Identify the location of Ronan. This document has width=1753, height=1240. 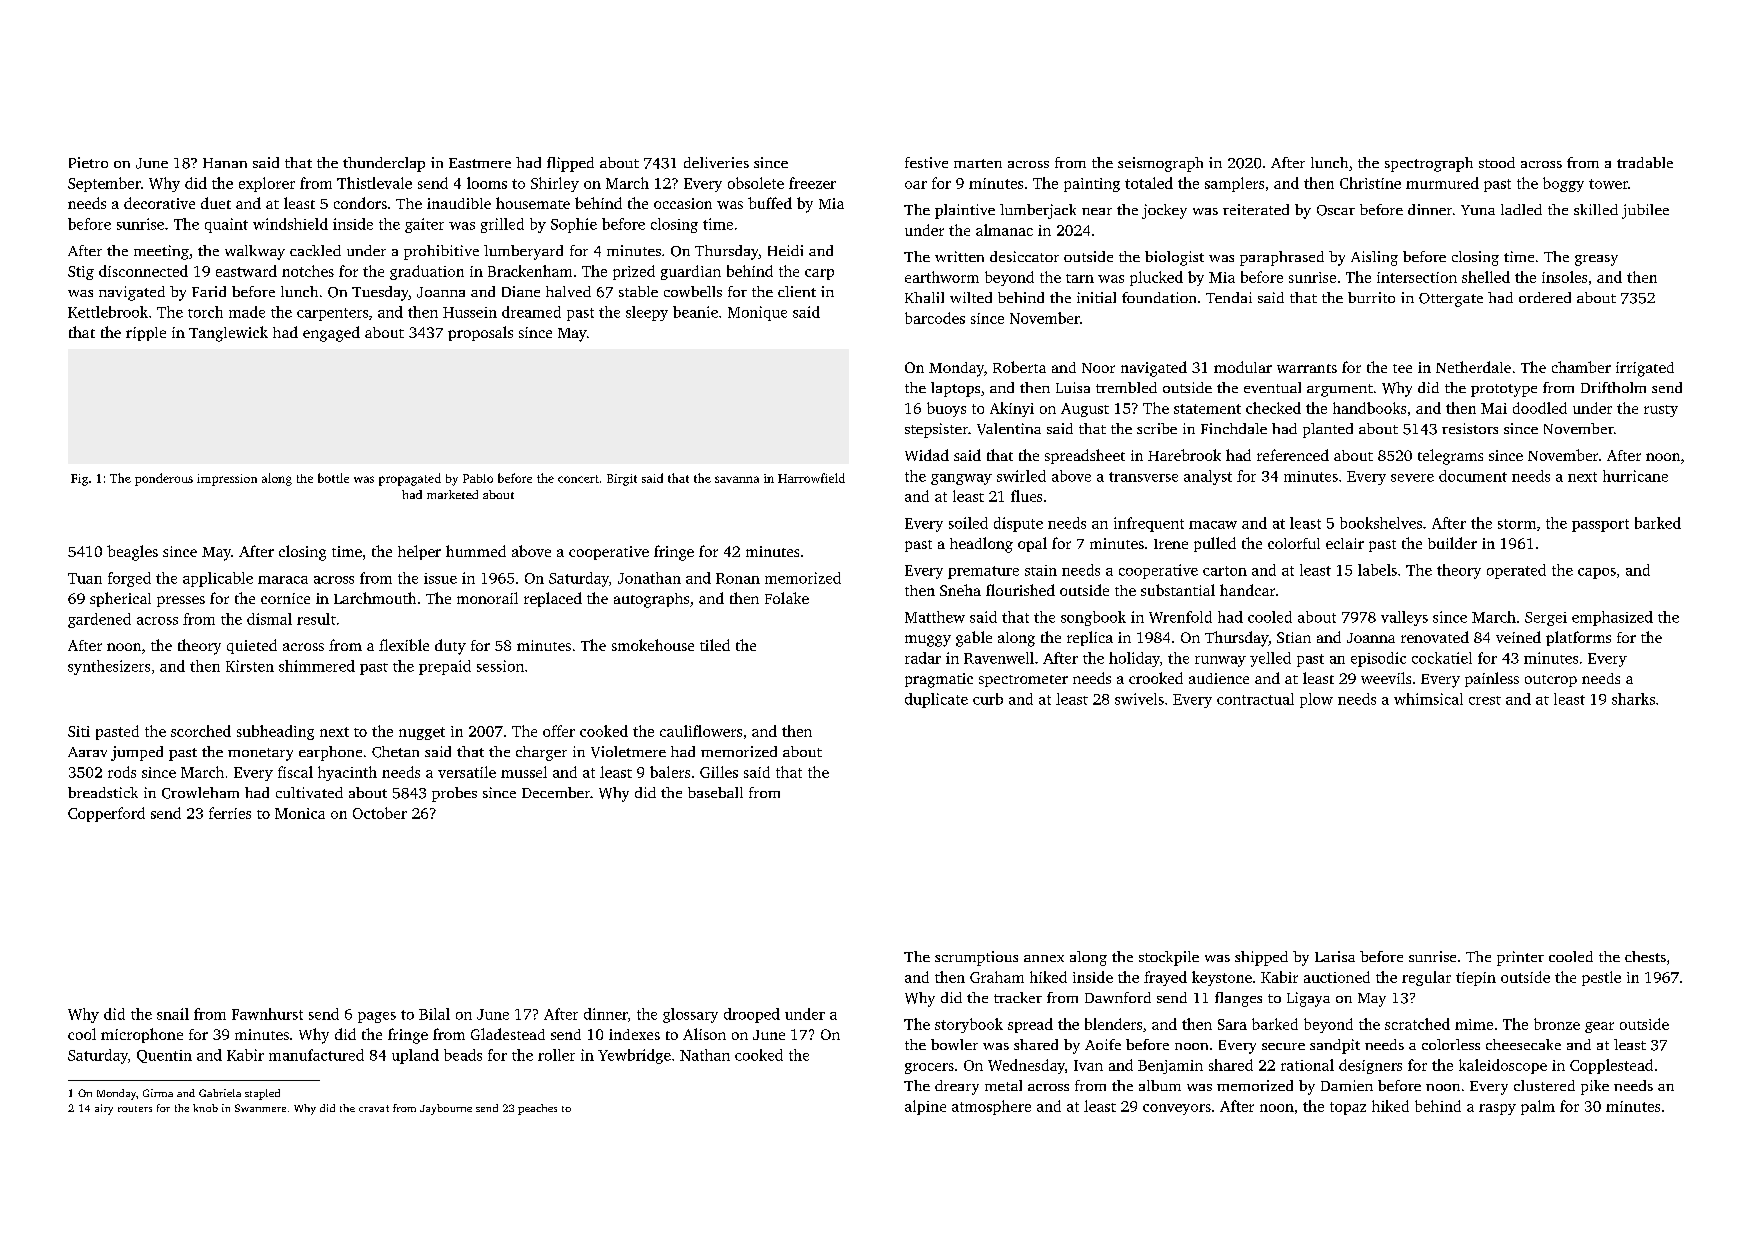
(738, 578).
